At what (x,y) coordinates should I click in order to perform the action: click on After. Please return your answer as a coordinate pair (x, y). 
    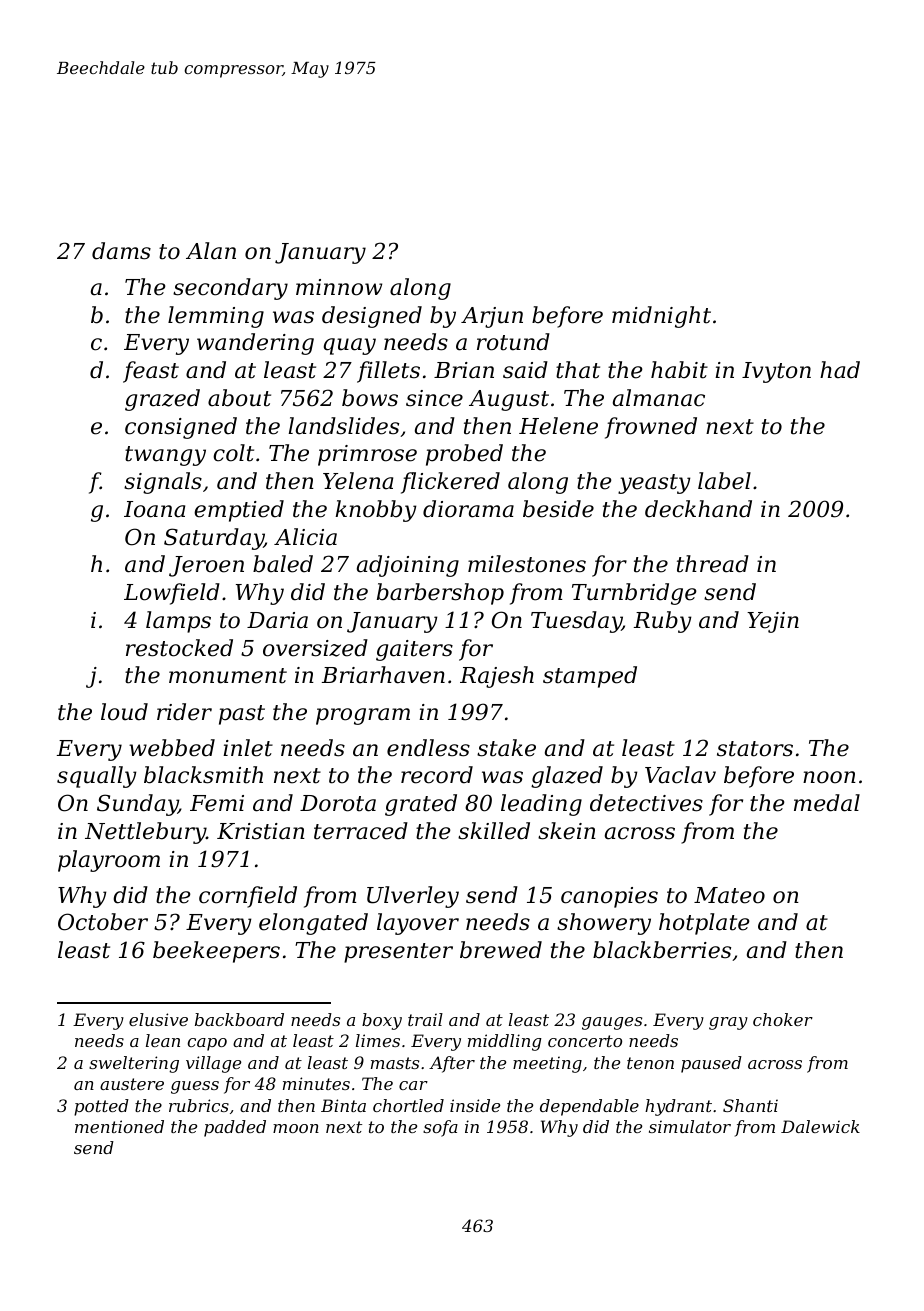
    Looking at the image, I should click on (452, 1064).
